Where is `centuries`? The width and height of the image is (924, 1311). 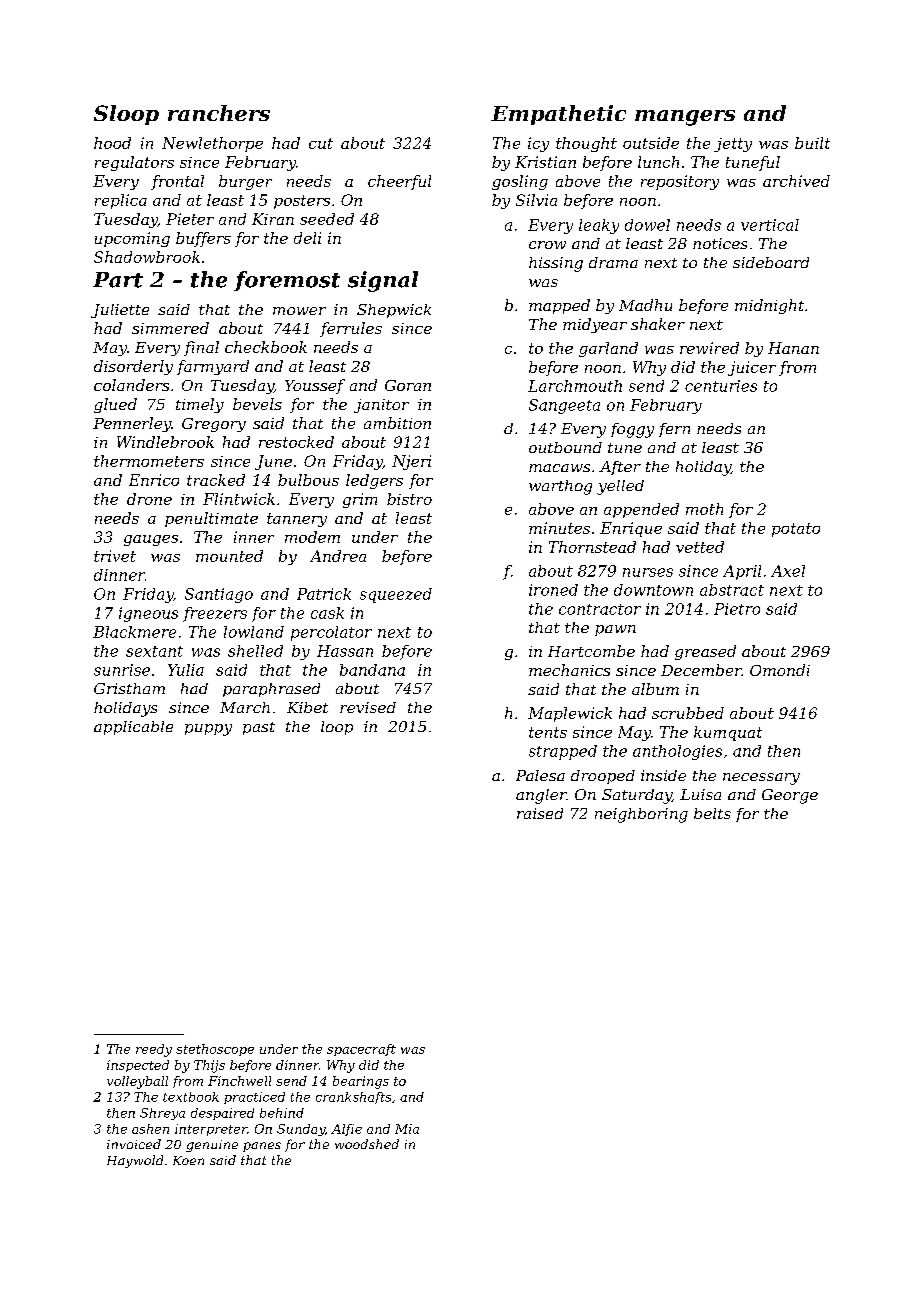 centuries is located at coordinates (721, 386).
